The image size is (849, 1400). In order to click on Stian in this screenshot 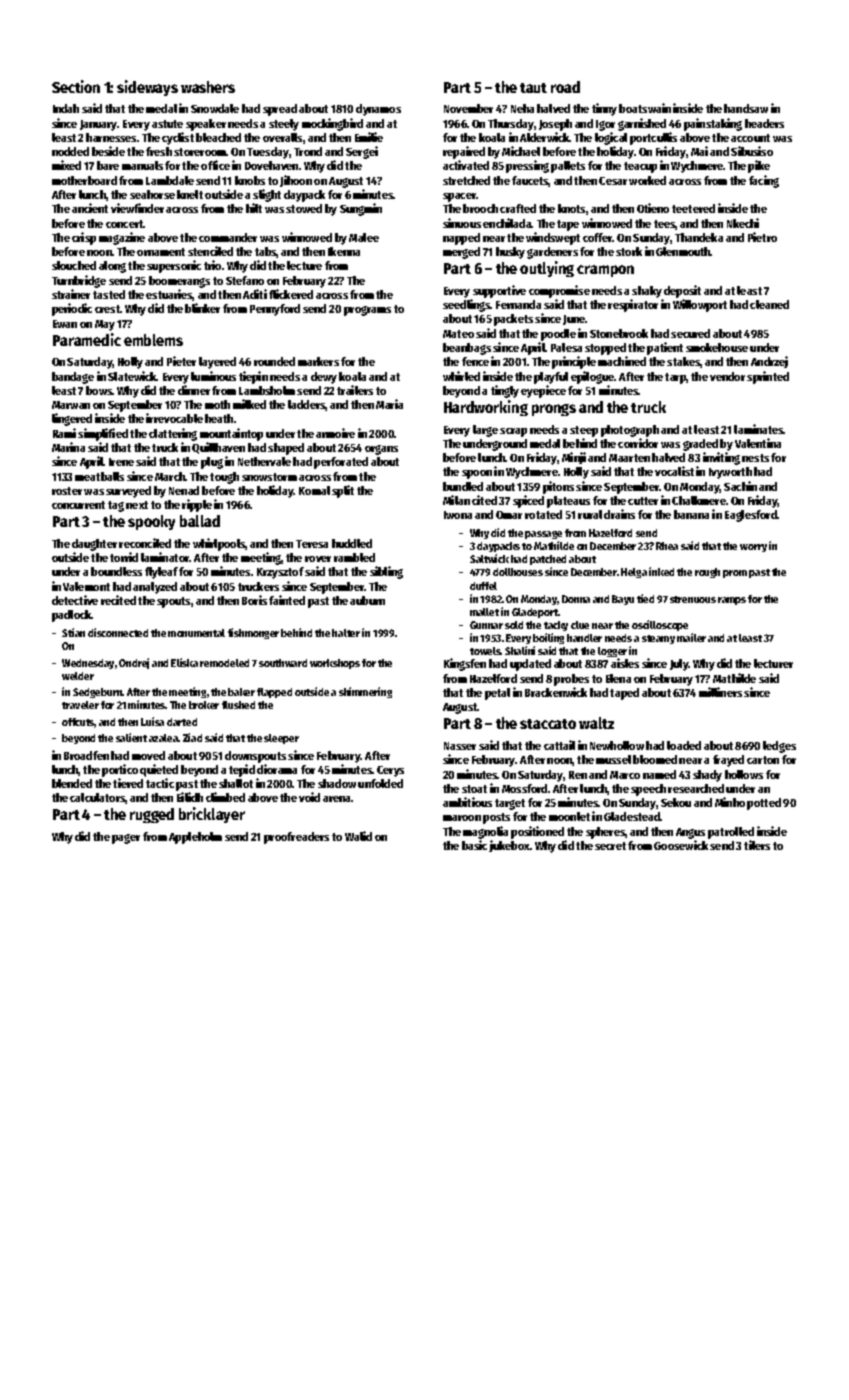, I will do `click(73, 632)`.
